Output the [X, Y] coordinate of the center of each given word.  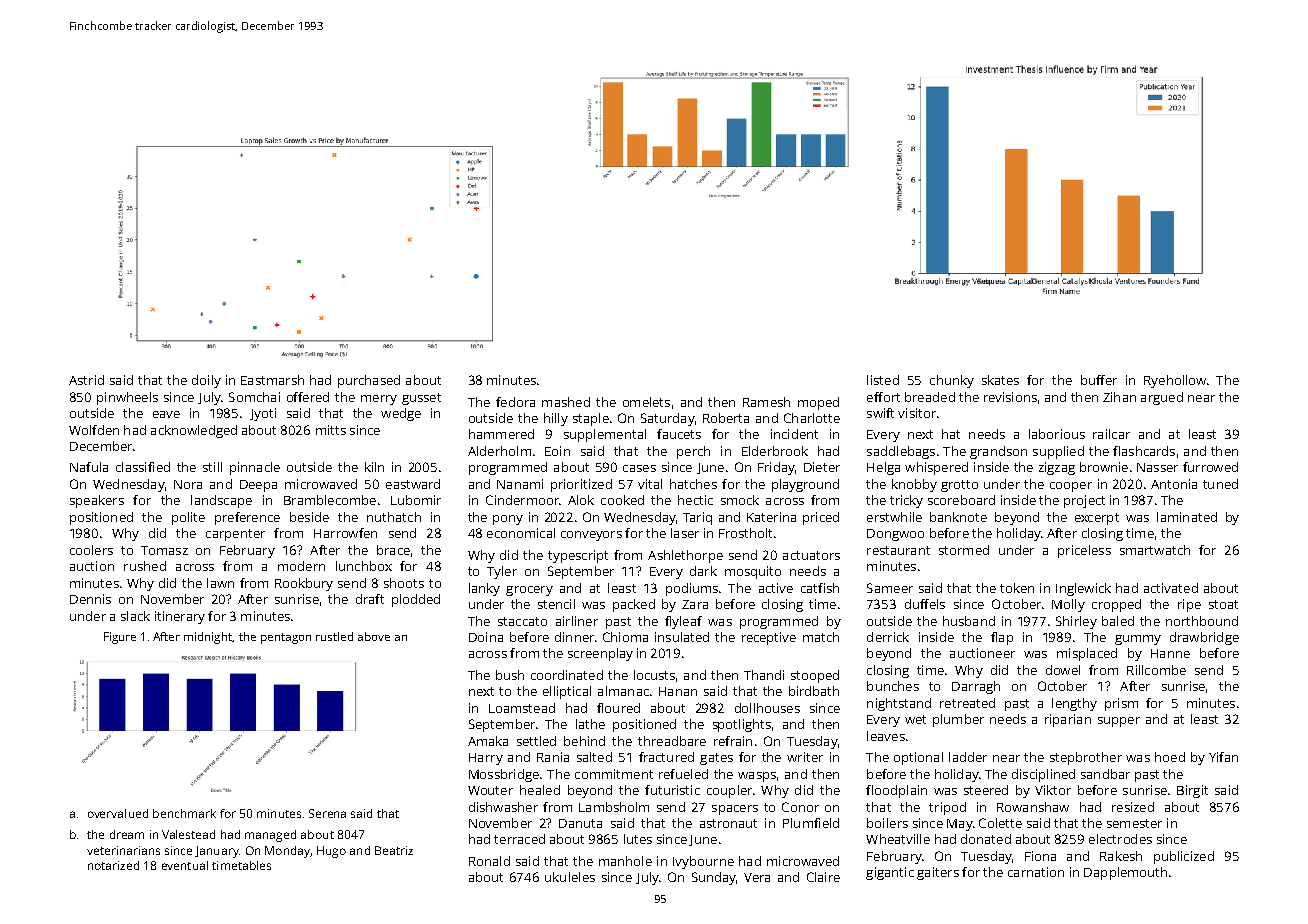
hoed [1170, 757]
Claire [823, 877]
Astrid [86, 380]
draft [370, 599]
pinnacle [255, 468]
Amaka [488, 741]
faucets [679, 434]
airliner [577, 621]
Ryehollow [1175, 381]
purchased [369, 381]
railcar [1111, 434]
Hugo [331, 852]
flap [1002, 638]
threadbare [672, 741]
